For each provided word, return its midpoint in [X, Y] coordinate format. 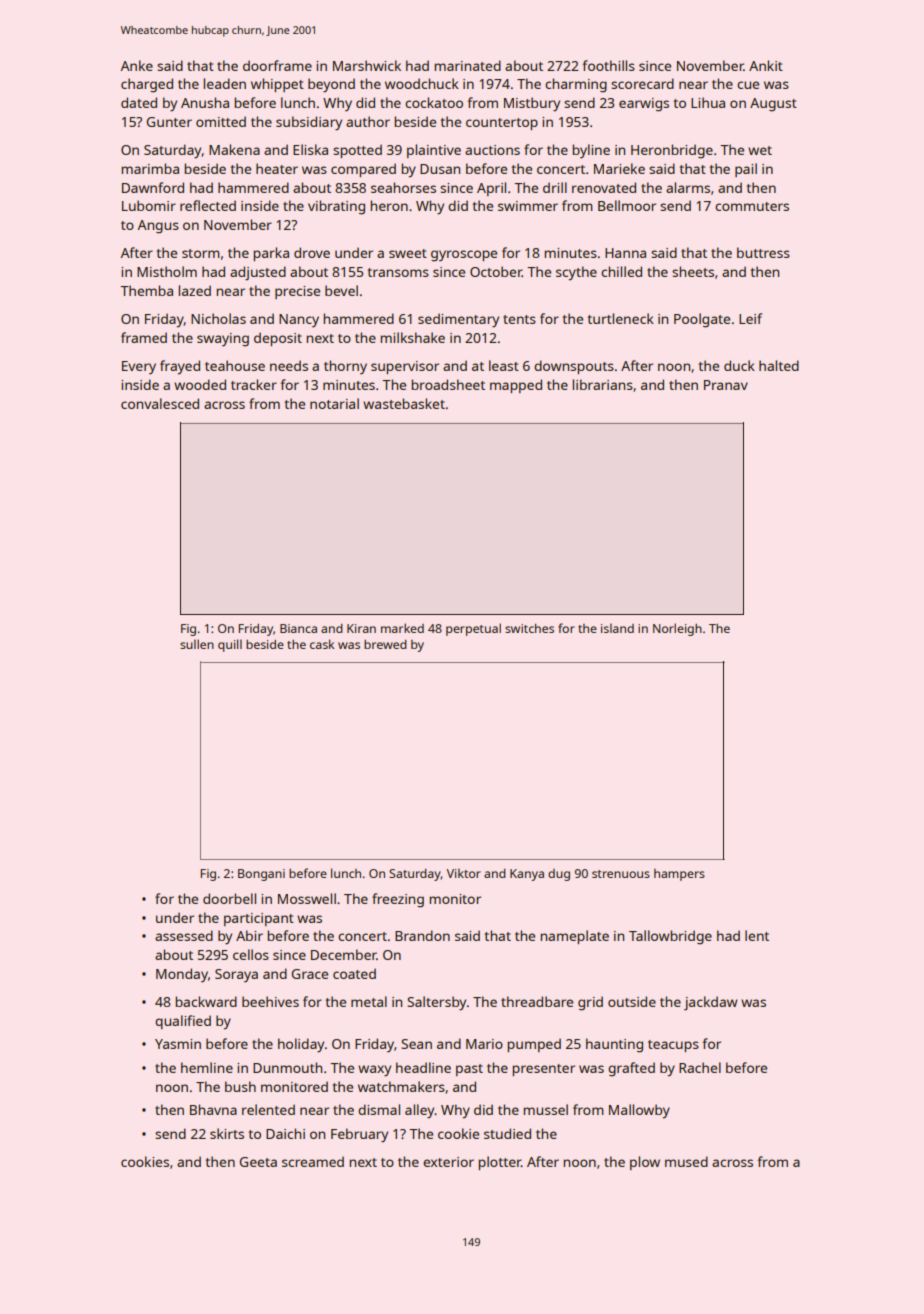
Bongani [261, 875]
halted [779, 365]
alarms [688, 187]
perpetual [473, 629]
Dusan [440, 169]
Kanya [527, 875]
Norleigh [677, 629]
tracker [254, 384]
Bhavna [213, 1109]
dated [139, 102]
